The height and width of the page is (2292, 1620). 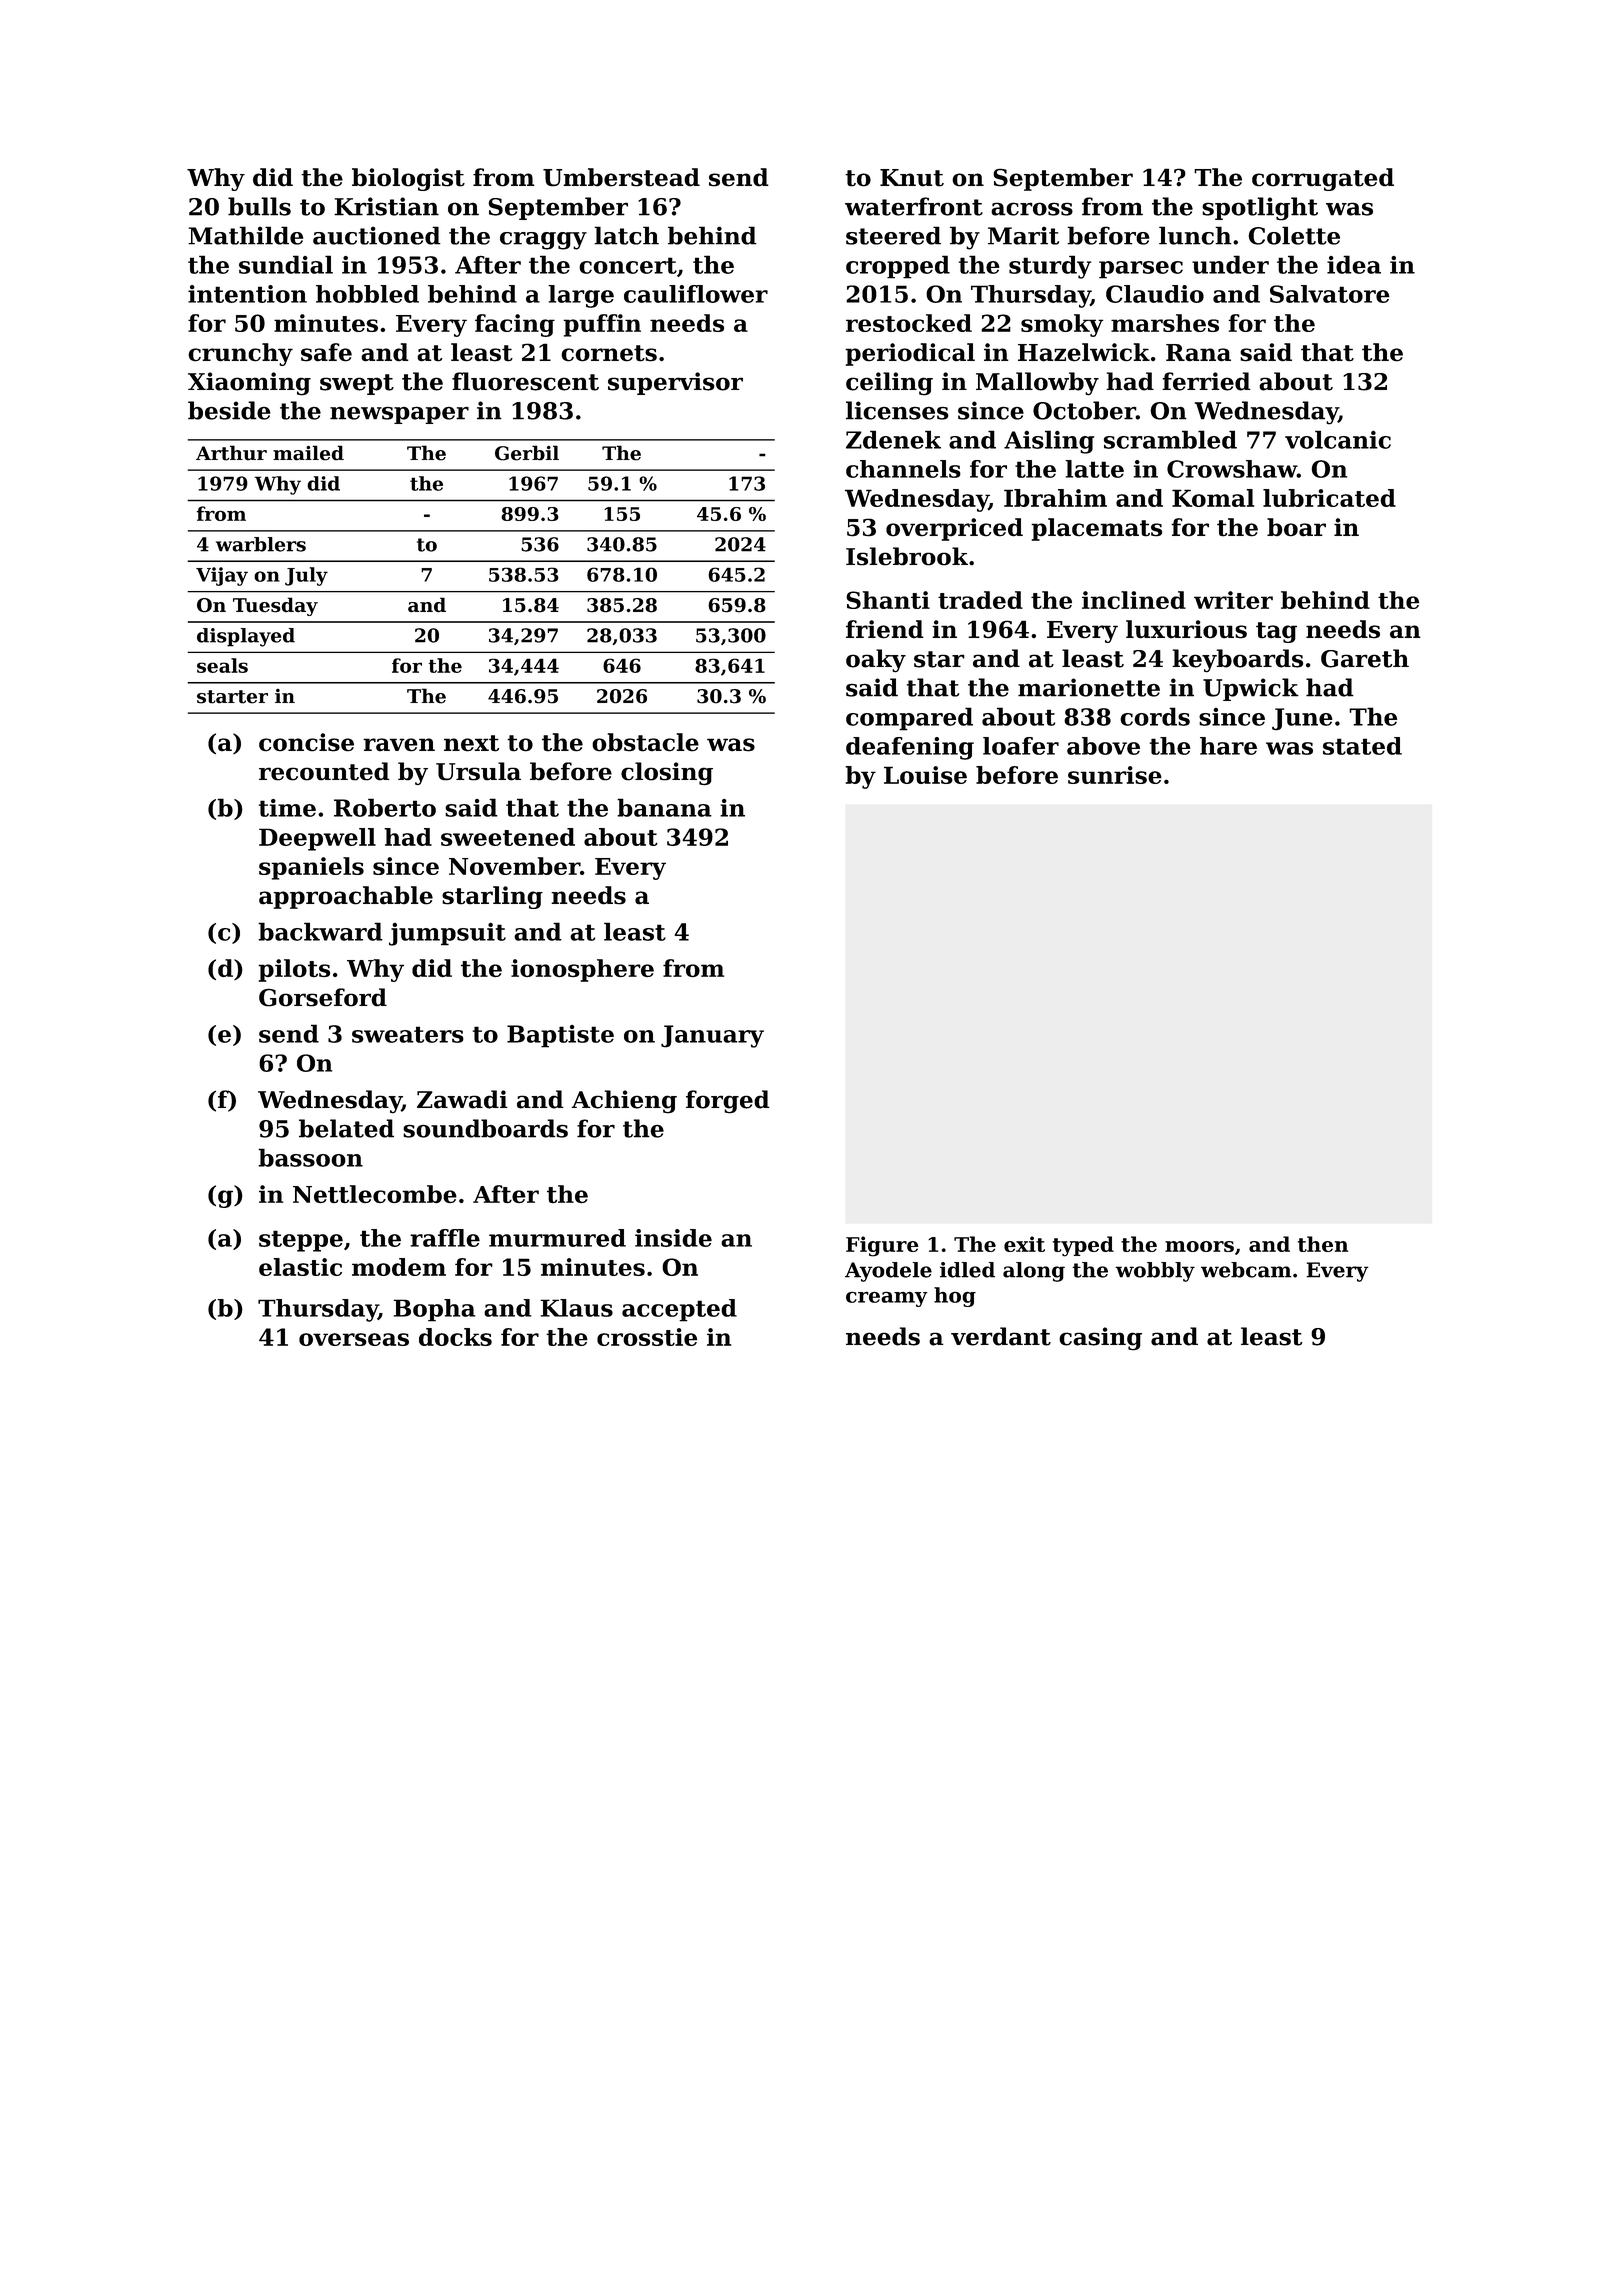 I want to click on typed, so click(x=1083, y=1246).
